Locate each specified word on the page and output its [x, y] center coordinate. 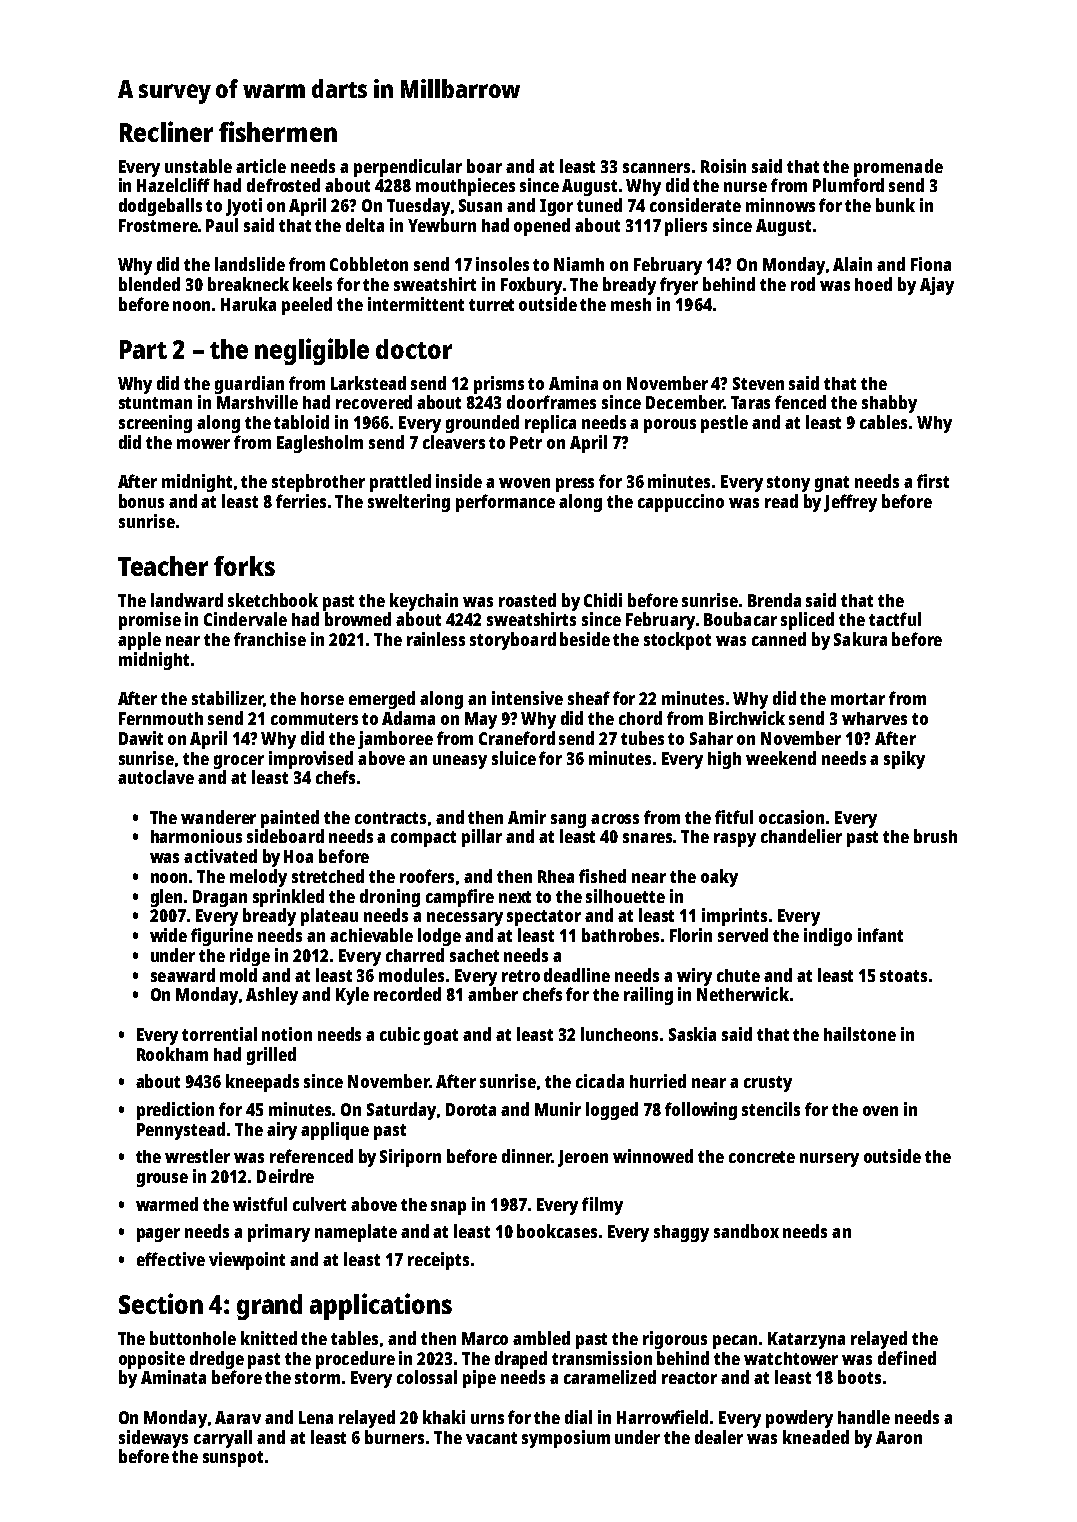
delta [365, 225]
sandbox [746, 1231]
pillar [482, 838]
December [684, 402]
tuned [599, 205]
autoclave [156, 777]
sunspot [233, 1459]
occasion [791, 817]
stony [788, 484]
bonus [141, 501]
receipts [438, 1261]
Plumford [848, 185]
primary [279, 1233]
